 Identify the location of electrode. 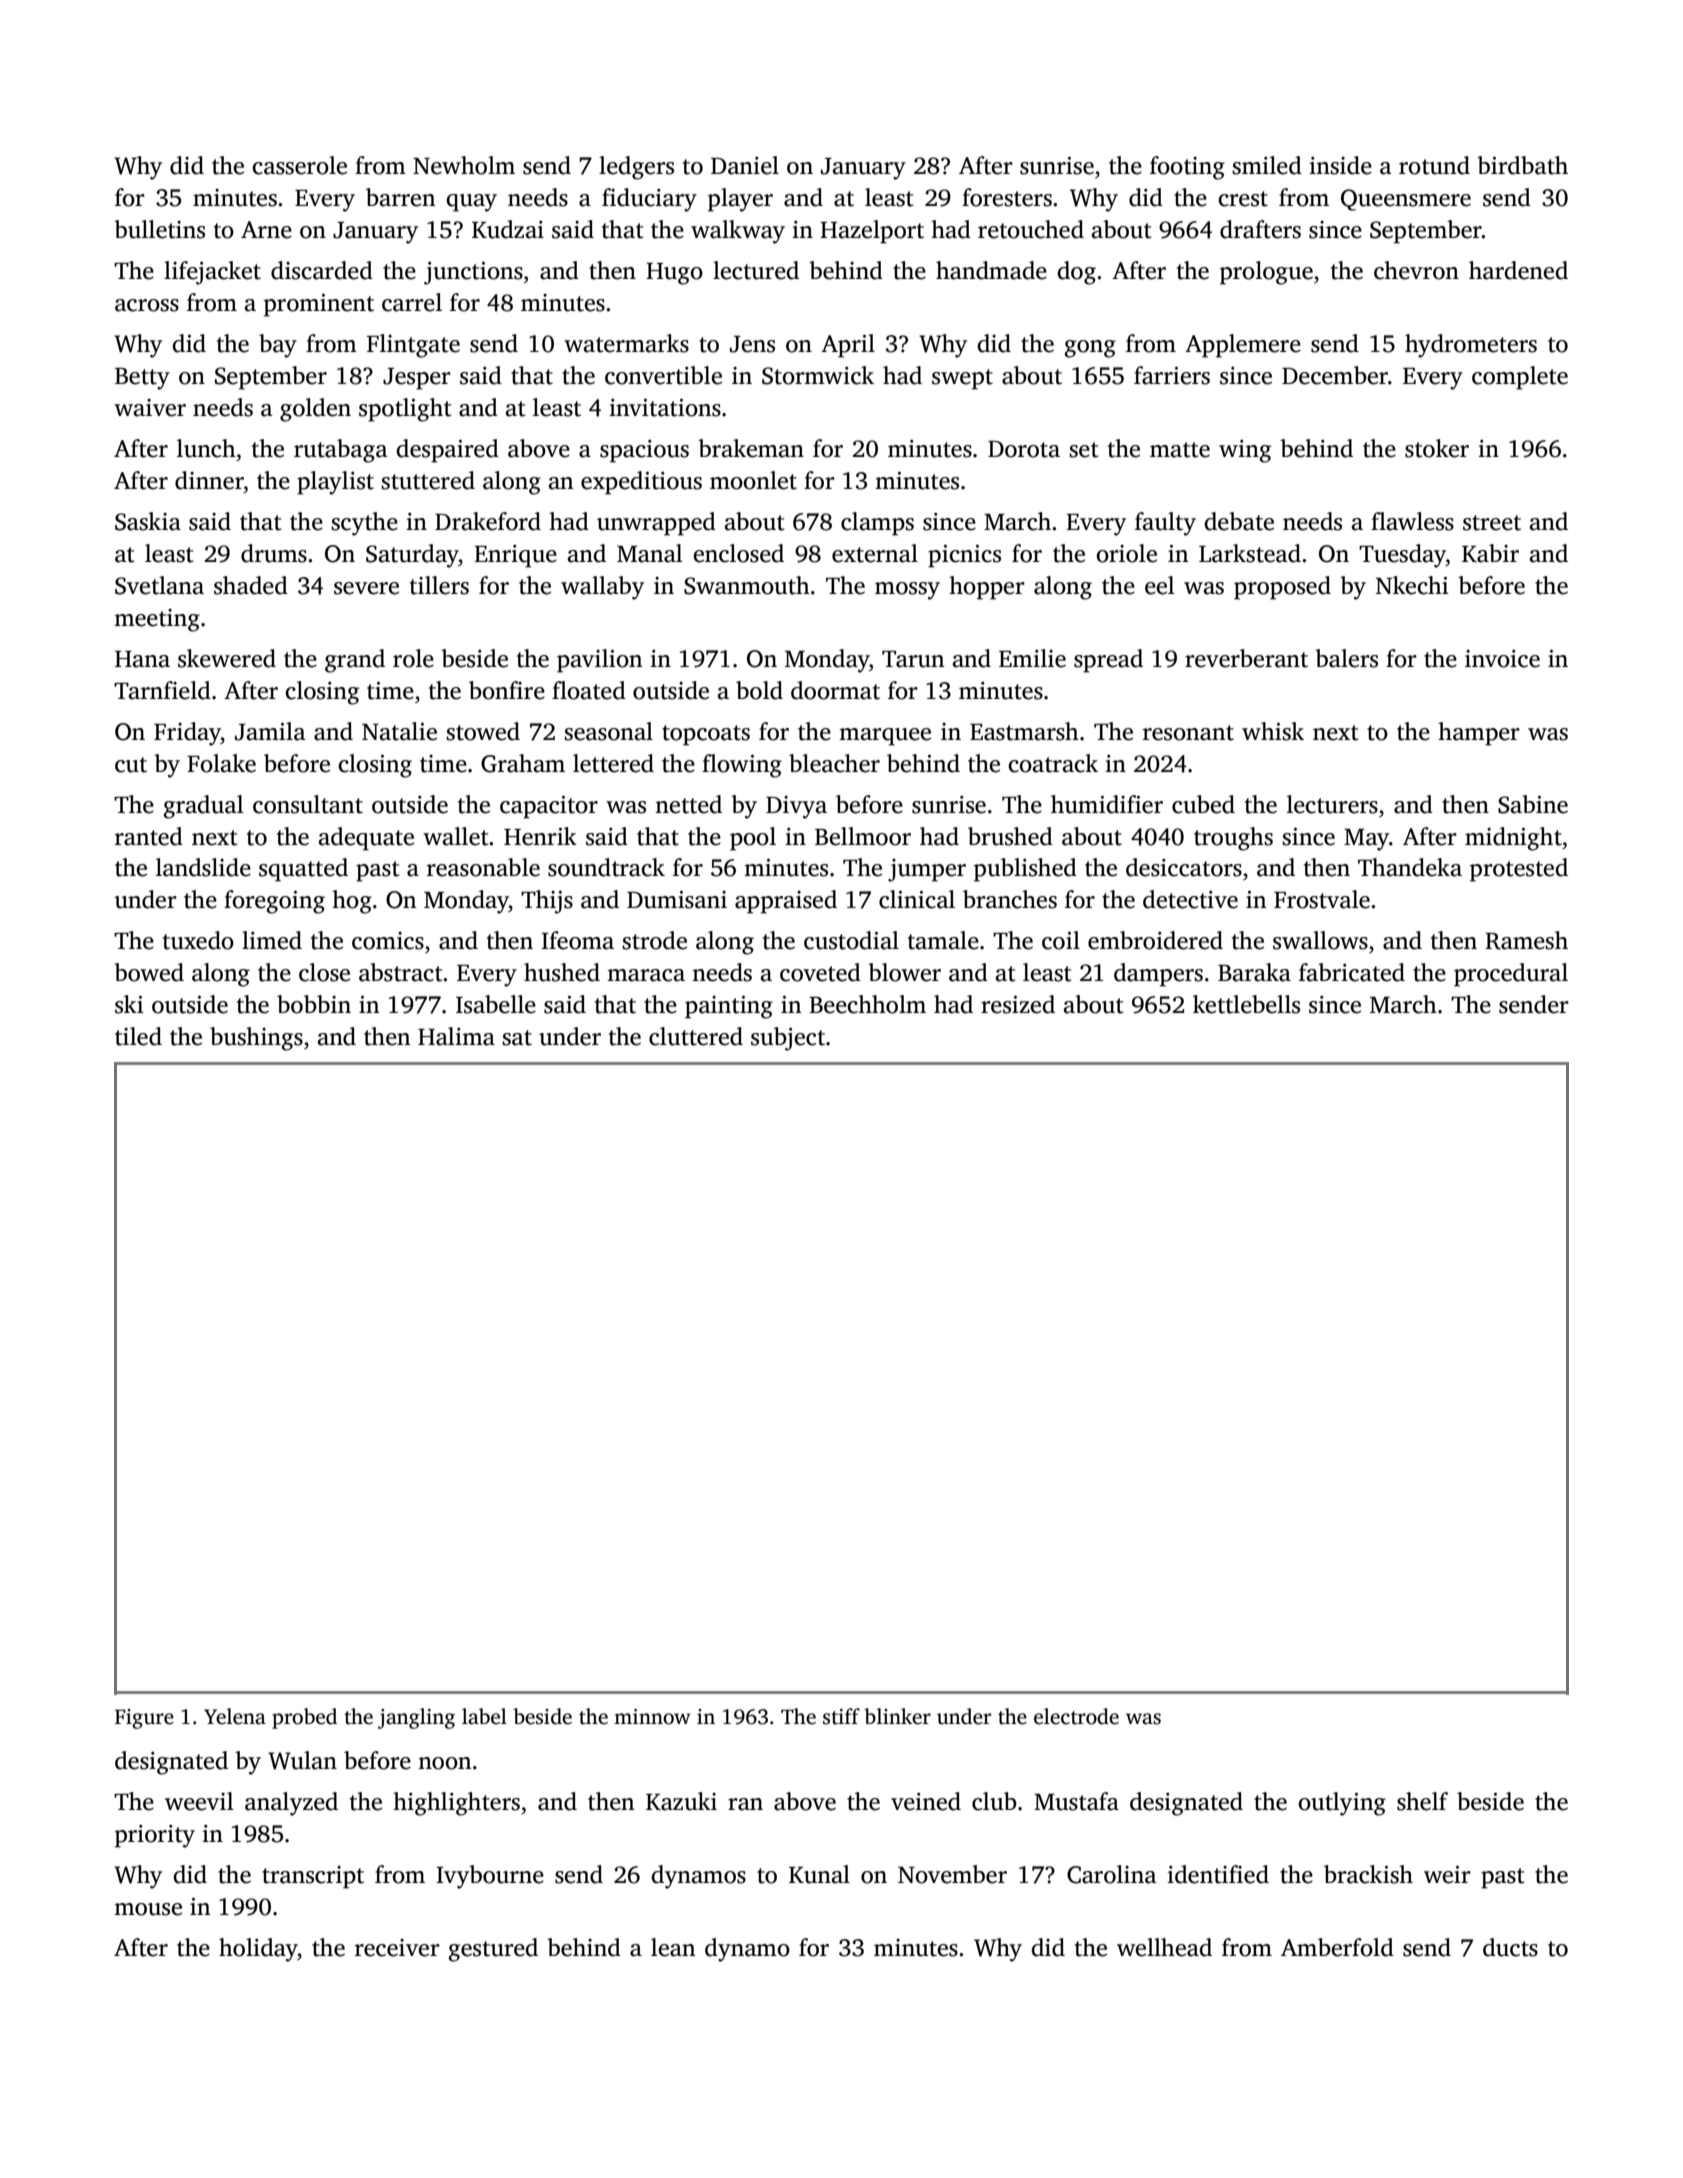
(1076, 1716).
